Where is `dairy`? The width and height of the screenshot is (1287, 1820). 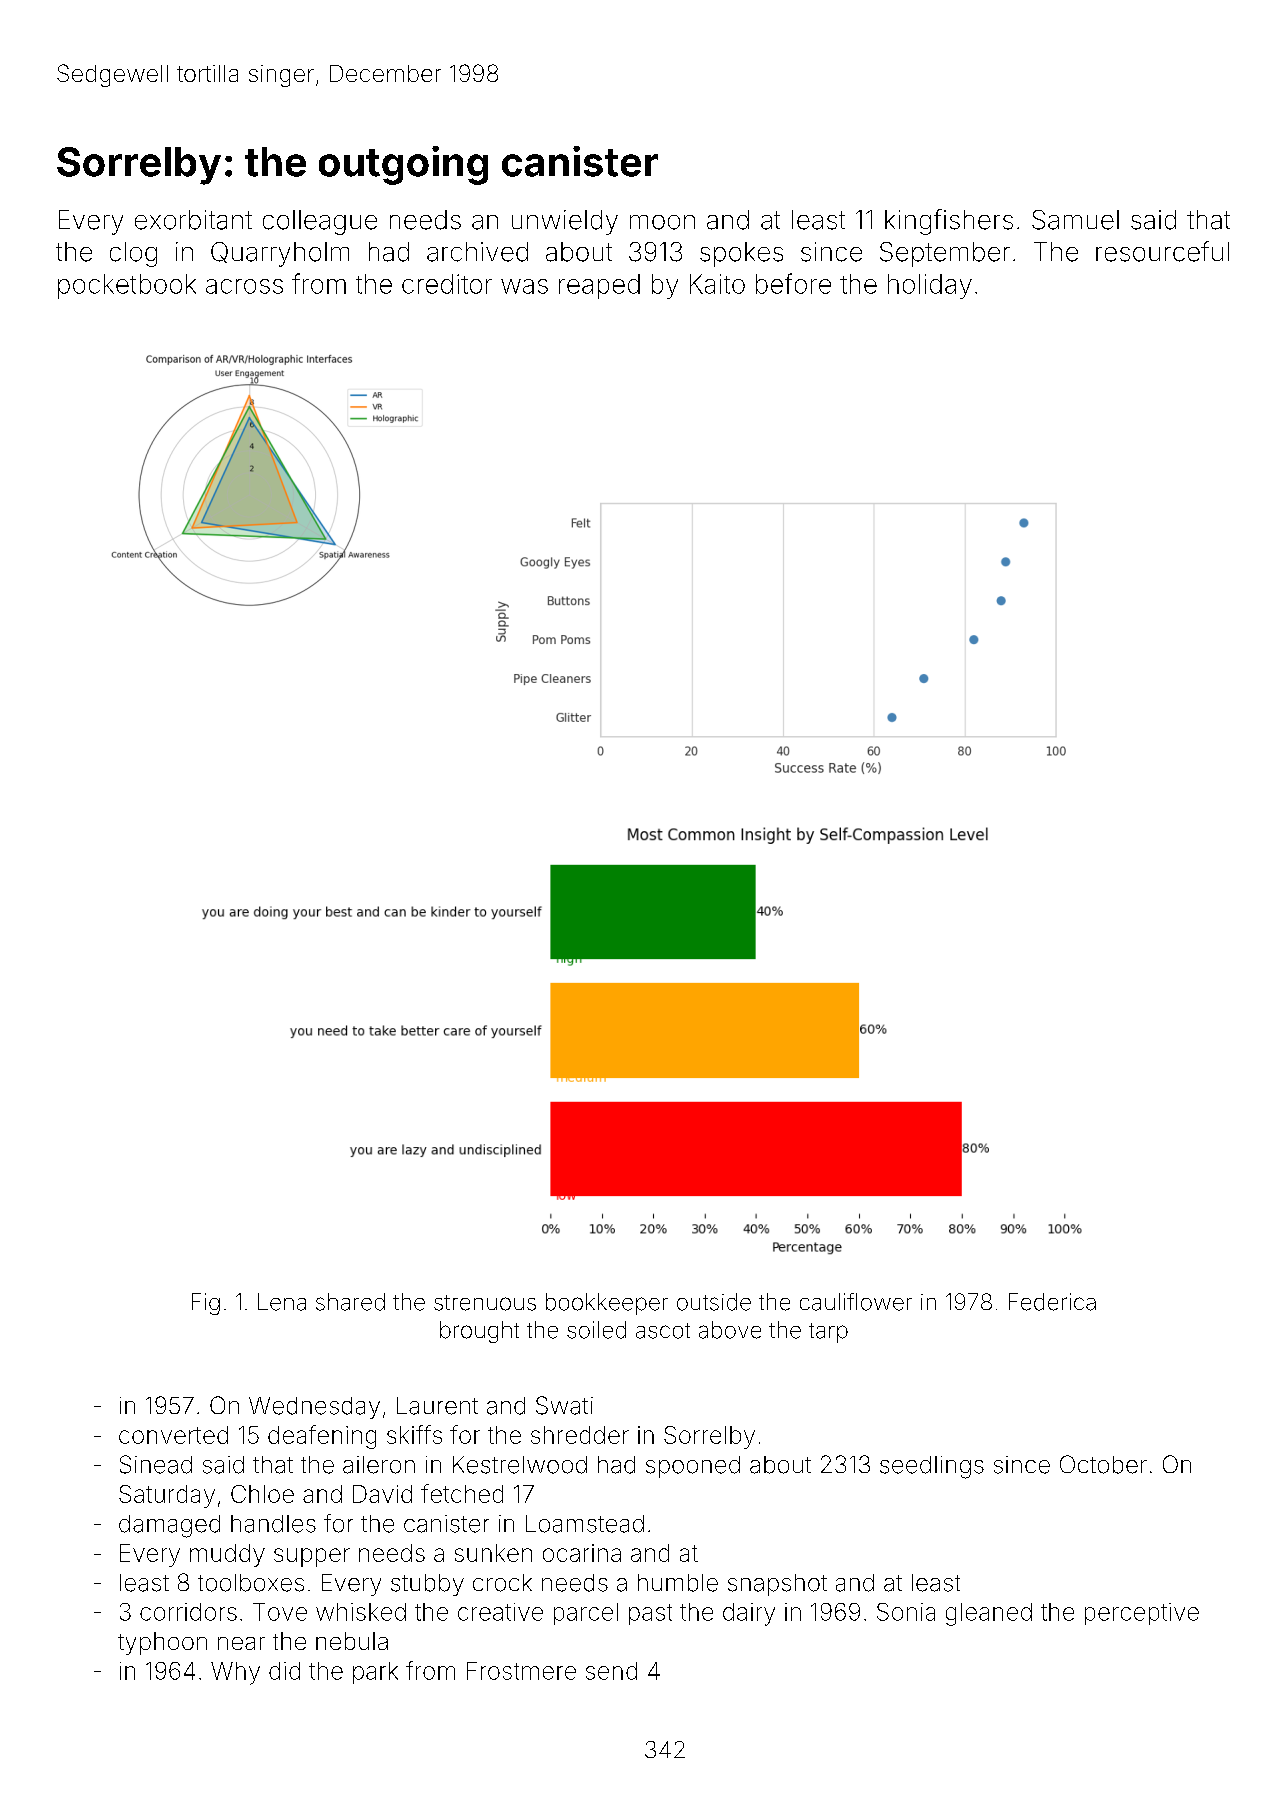 dairy is located at coordinates (749, 1614).
